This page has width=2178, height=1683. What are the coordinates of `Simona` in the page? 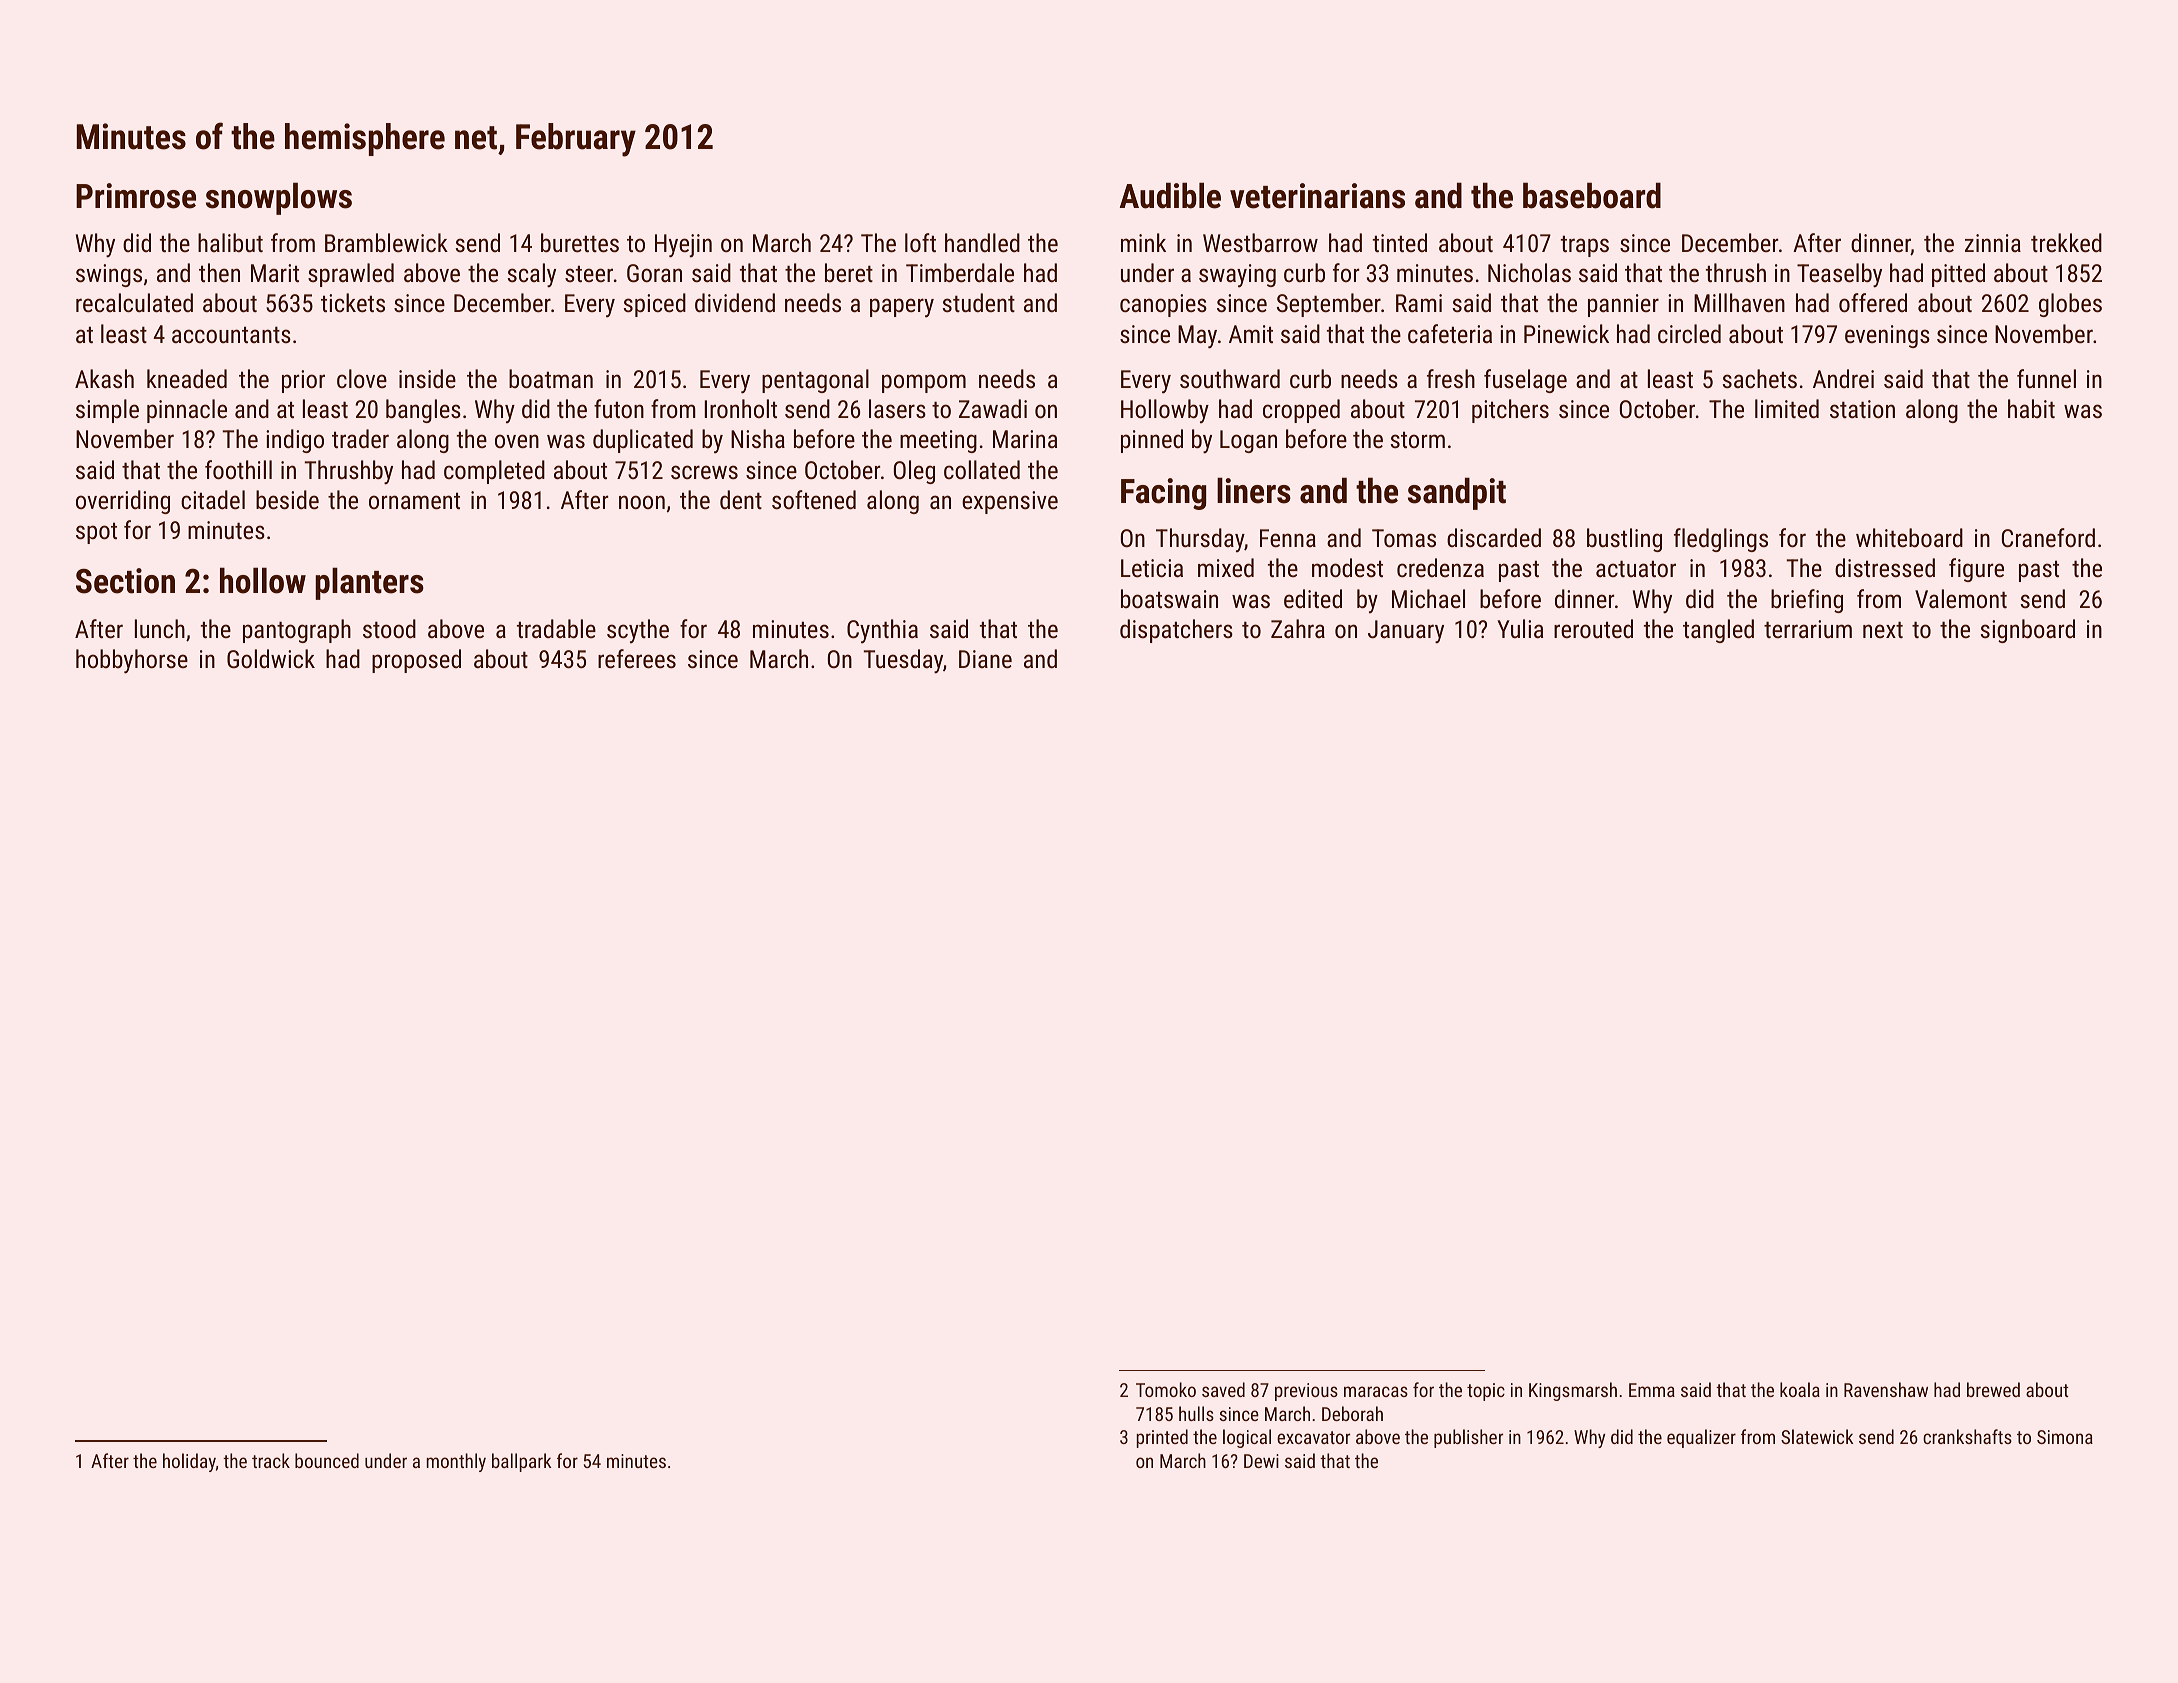 It's located at (2065, 1437).
